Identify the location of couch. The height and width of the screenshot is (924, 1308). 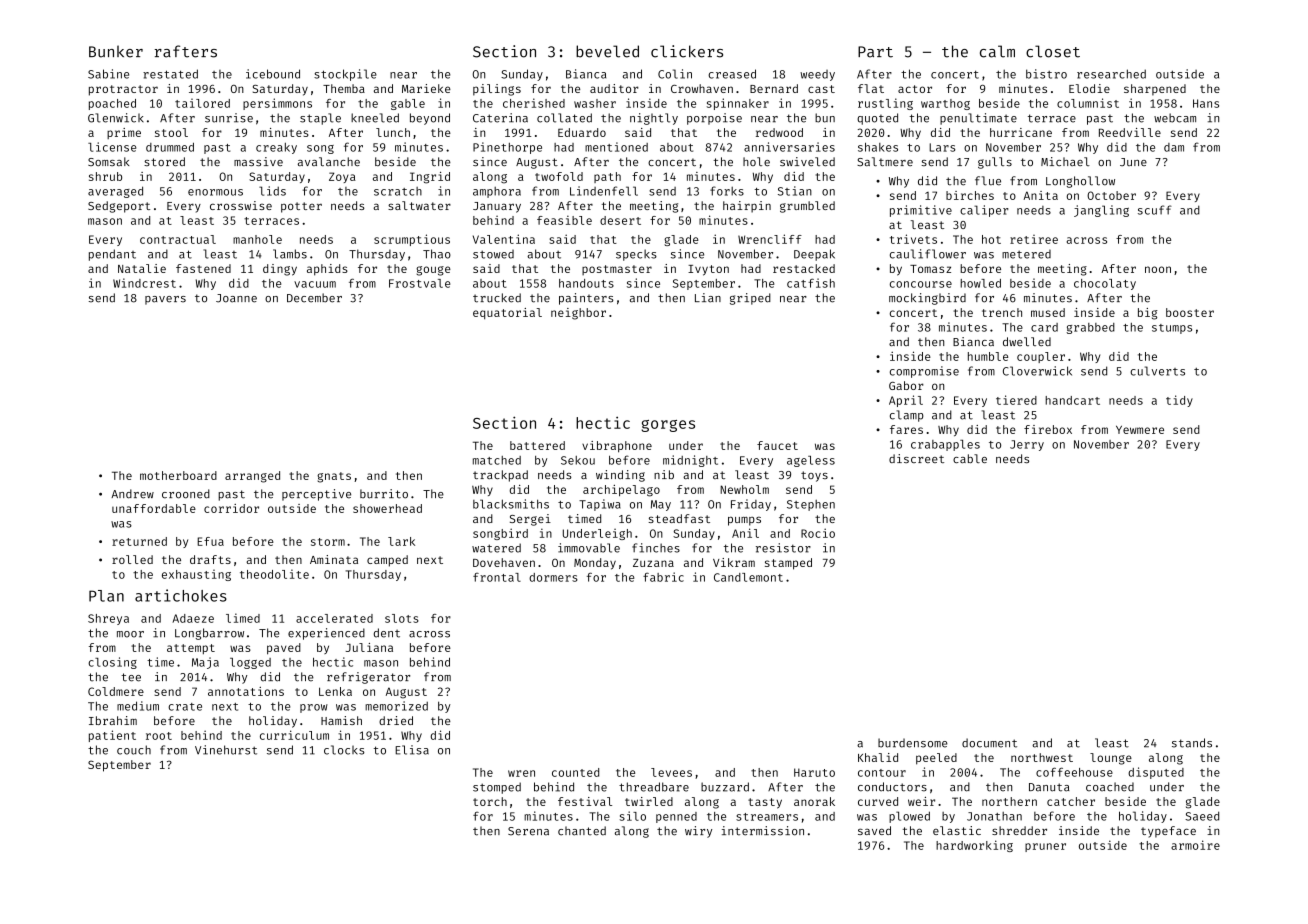
(134, 750).
